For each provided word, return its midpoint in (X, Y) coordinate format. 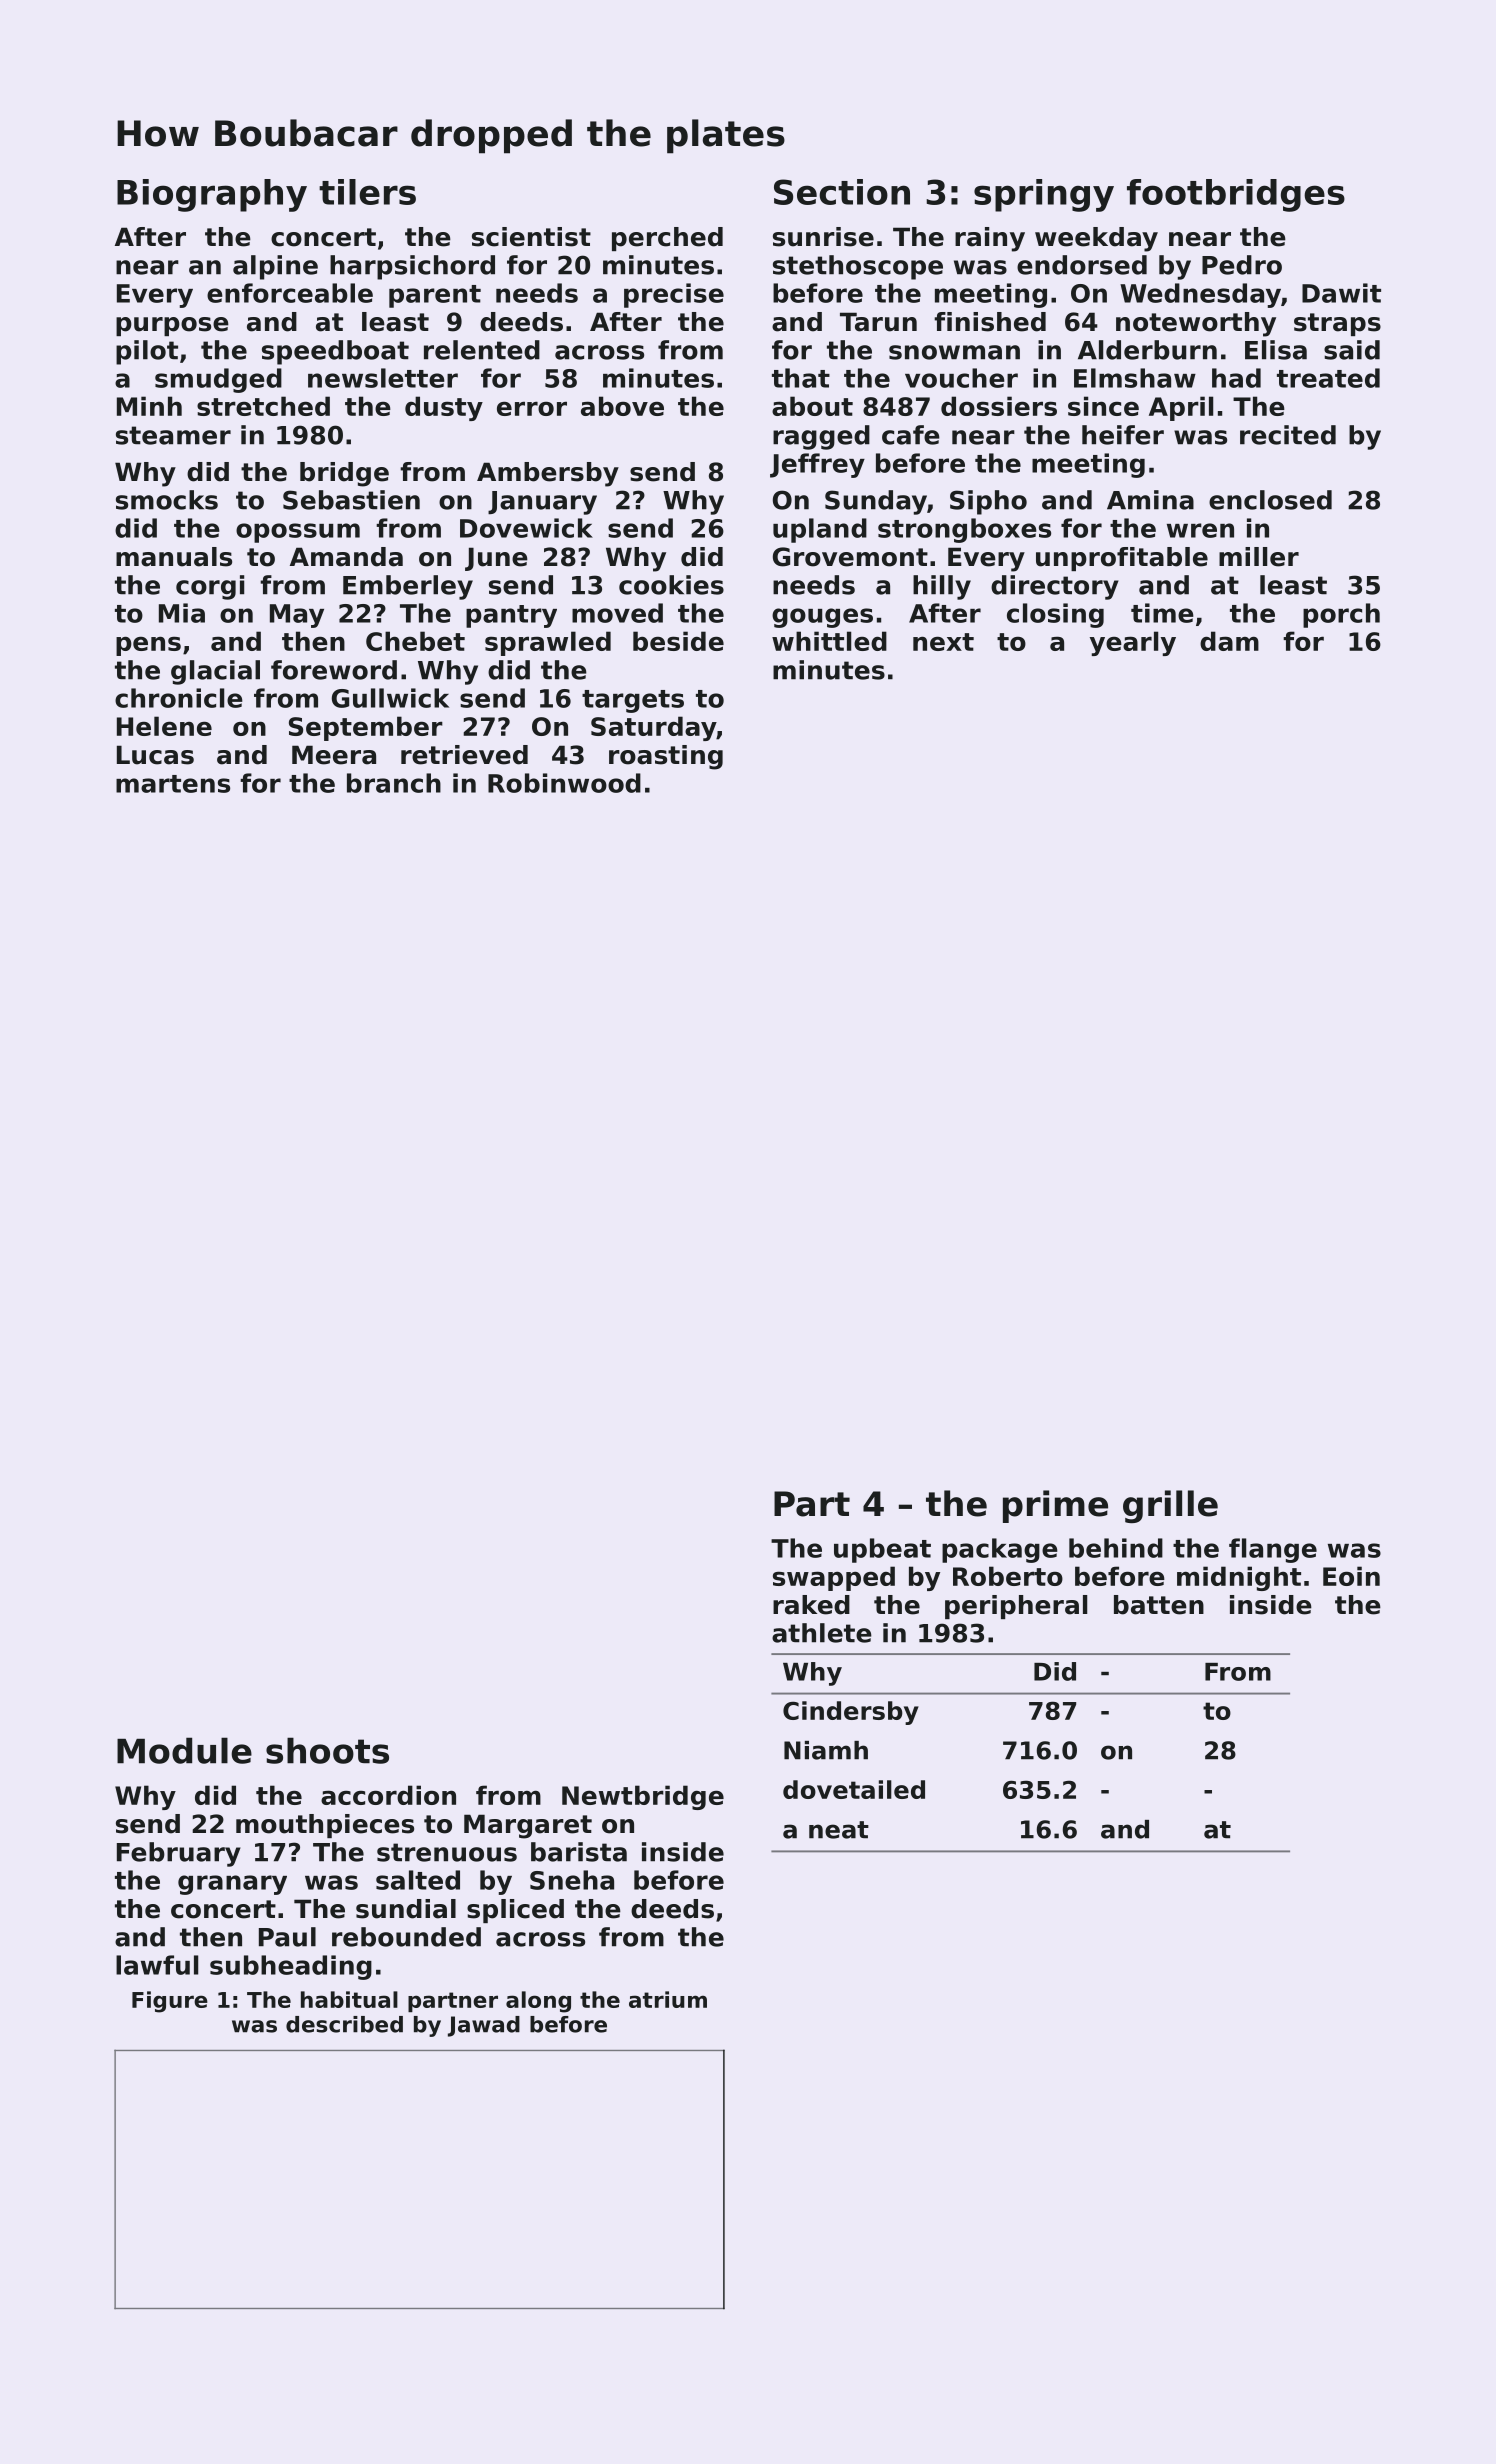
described (344, 2024)
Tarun (878, 322)
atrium (668, 1999)
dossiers (999, 406)
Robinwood (564, 783)
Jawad (484, 2026)
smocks (167, 500)
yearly (1133, 643)
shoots (327, 1750)
